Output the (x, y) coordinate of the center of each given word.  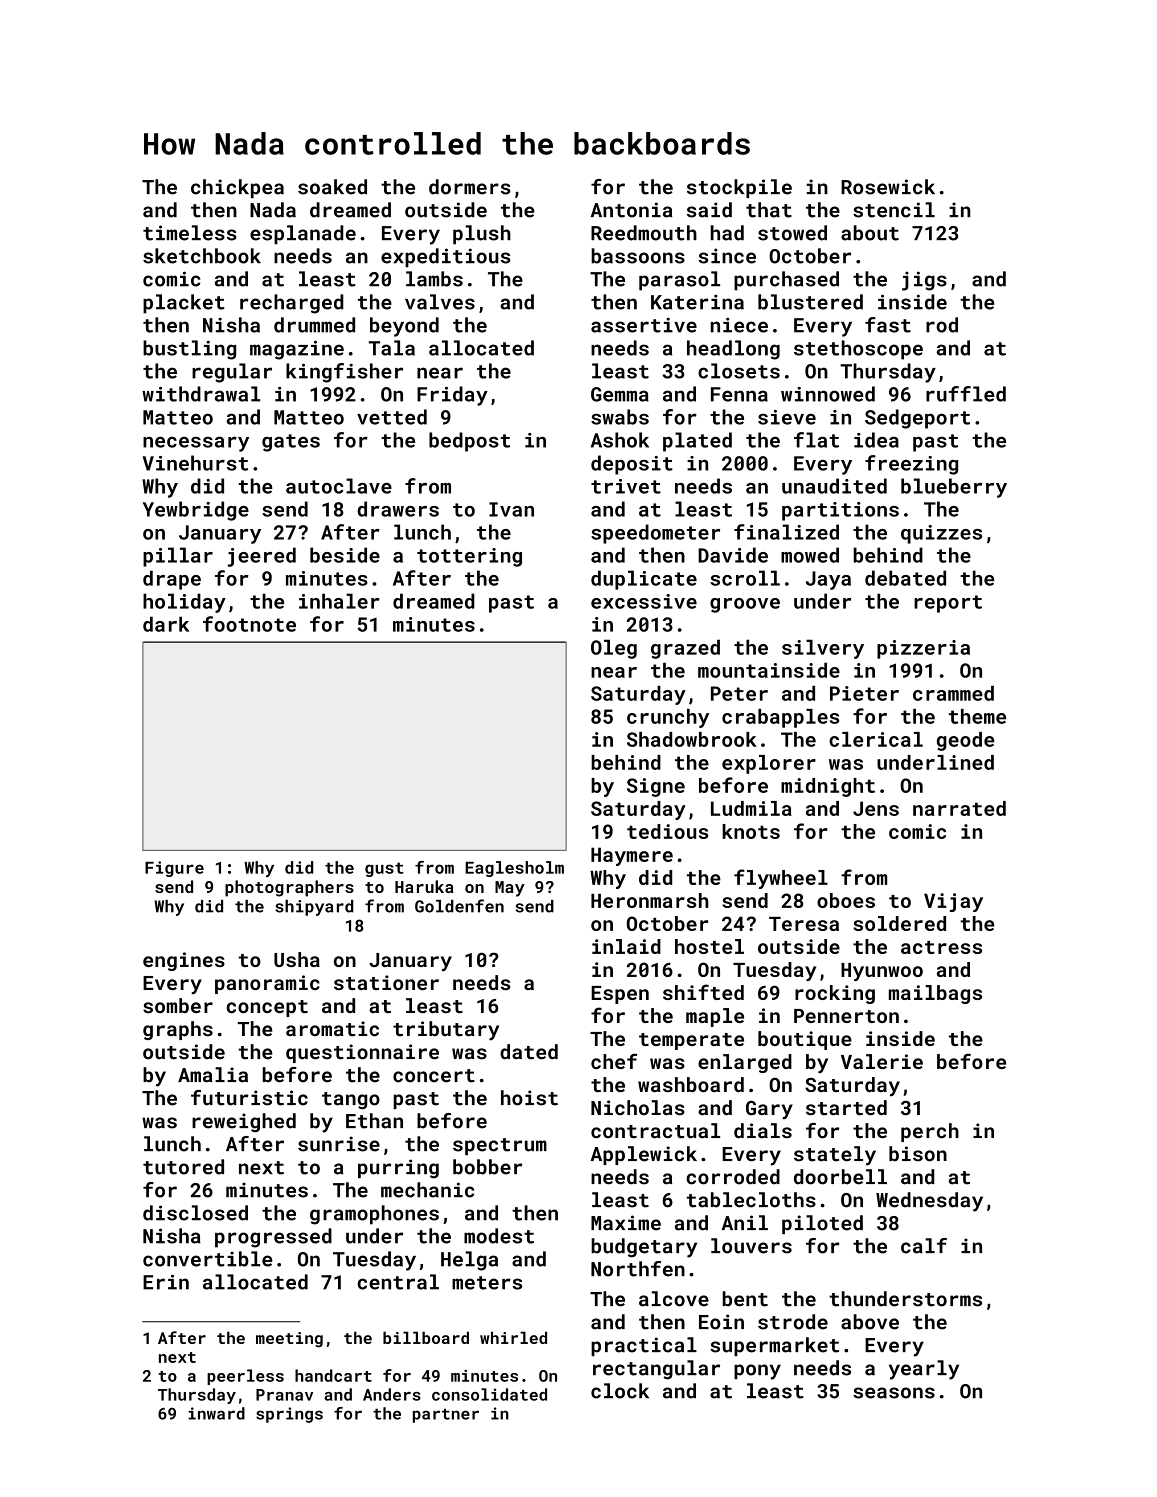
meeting (289, 1340)
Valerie (882, 1061)
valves (440, 302)
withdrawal (201, 394)
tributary (446, 1031)
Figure (174, 869)
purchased (786, 281)
